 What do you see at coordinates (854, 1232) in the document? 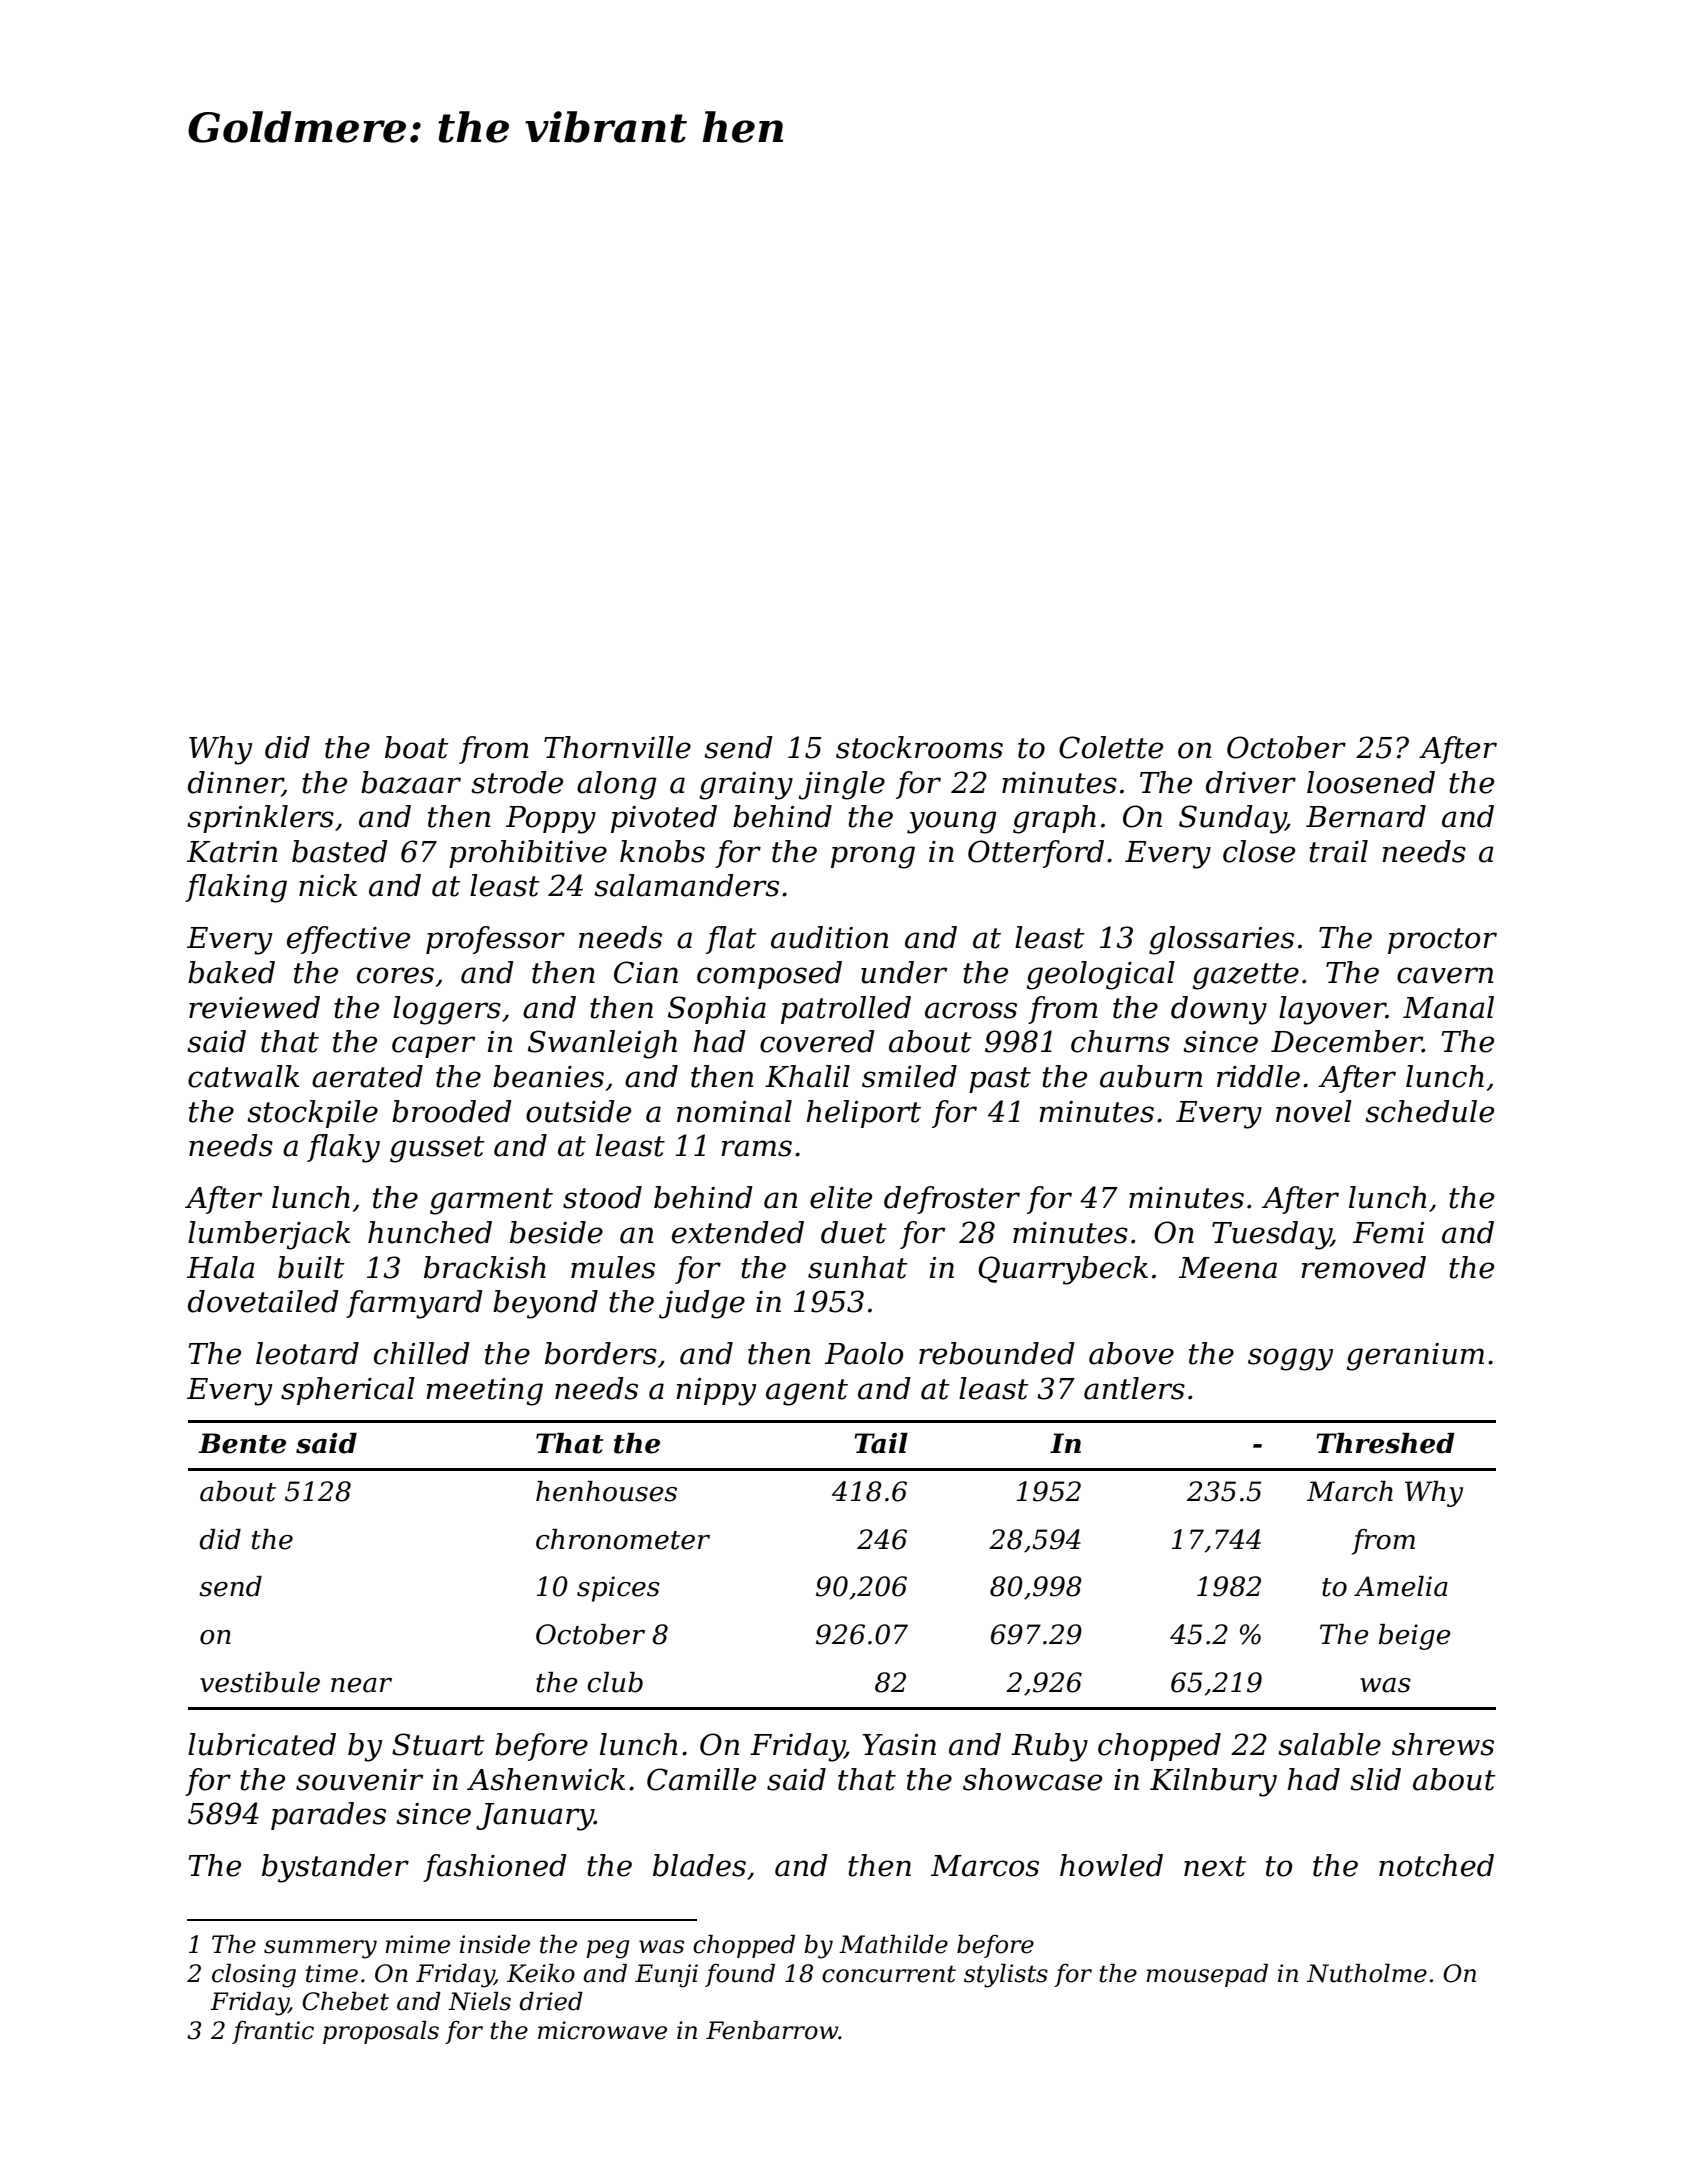
I see `duet` at bounding box center [854, 1232].
